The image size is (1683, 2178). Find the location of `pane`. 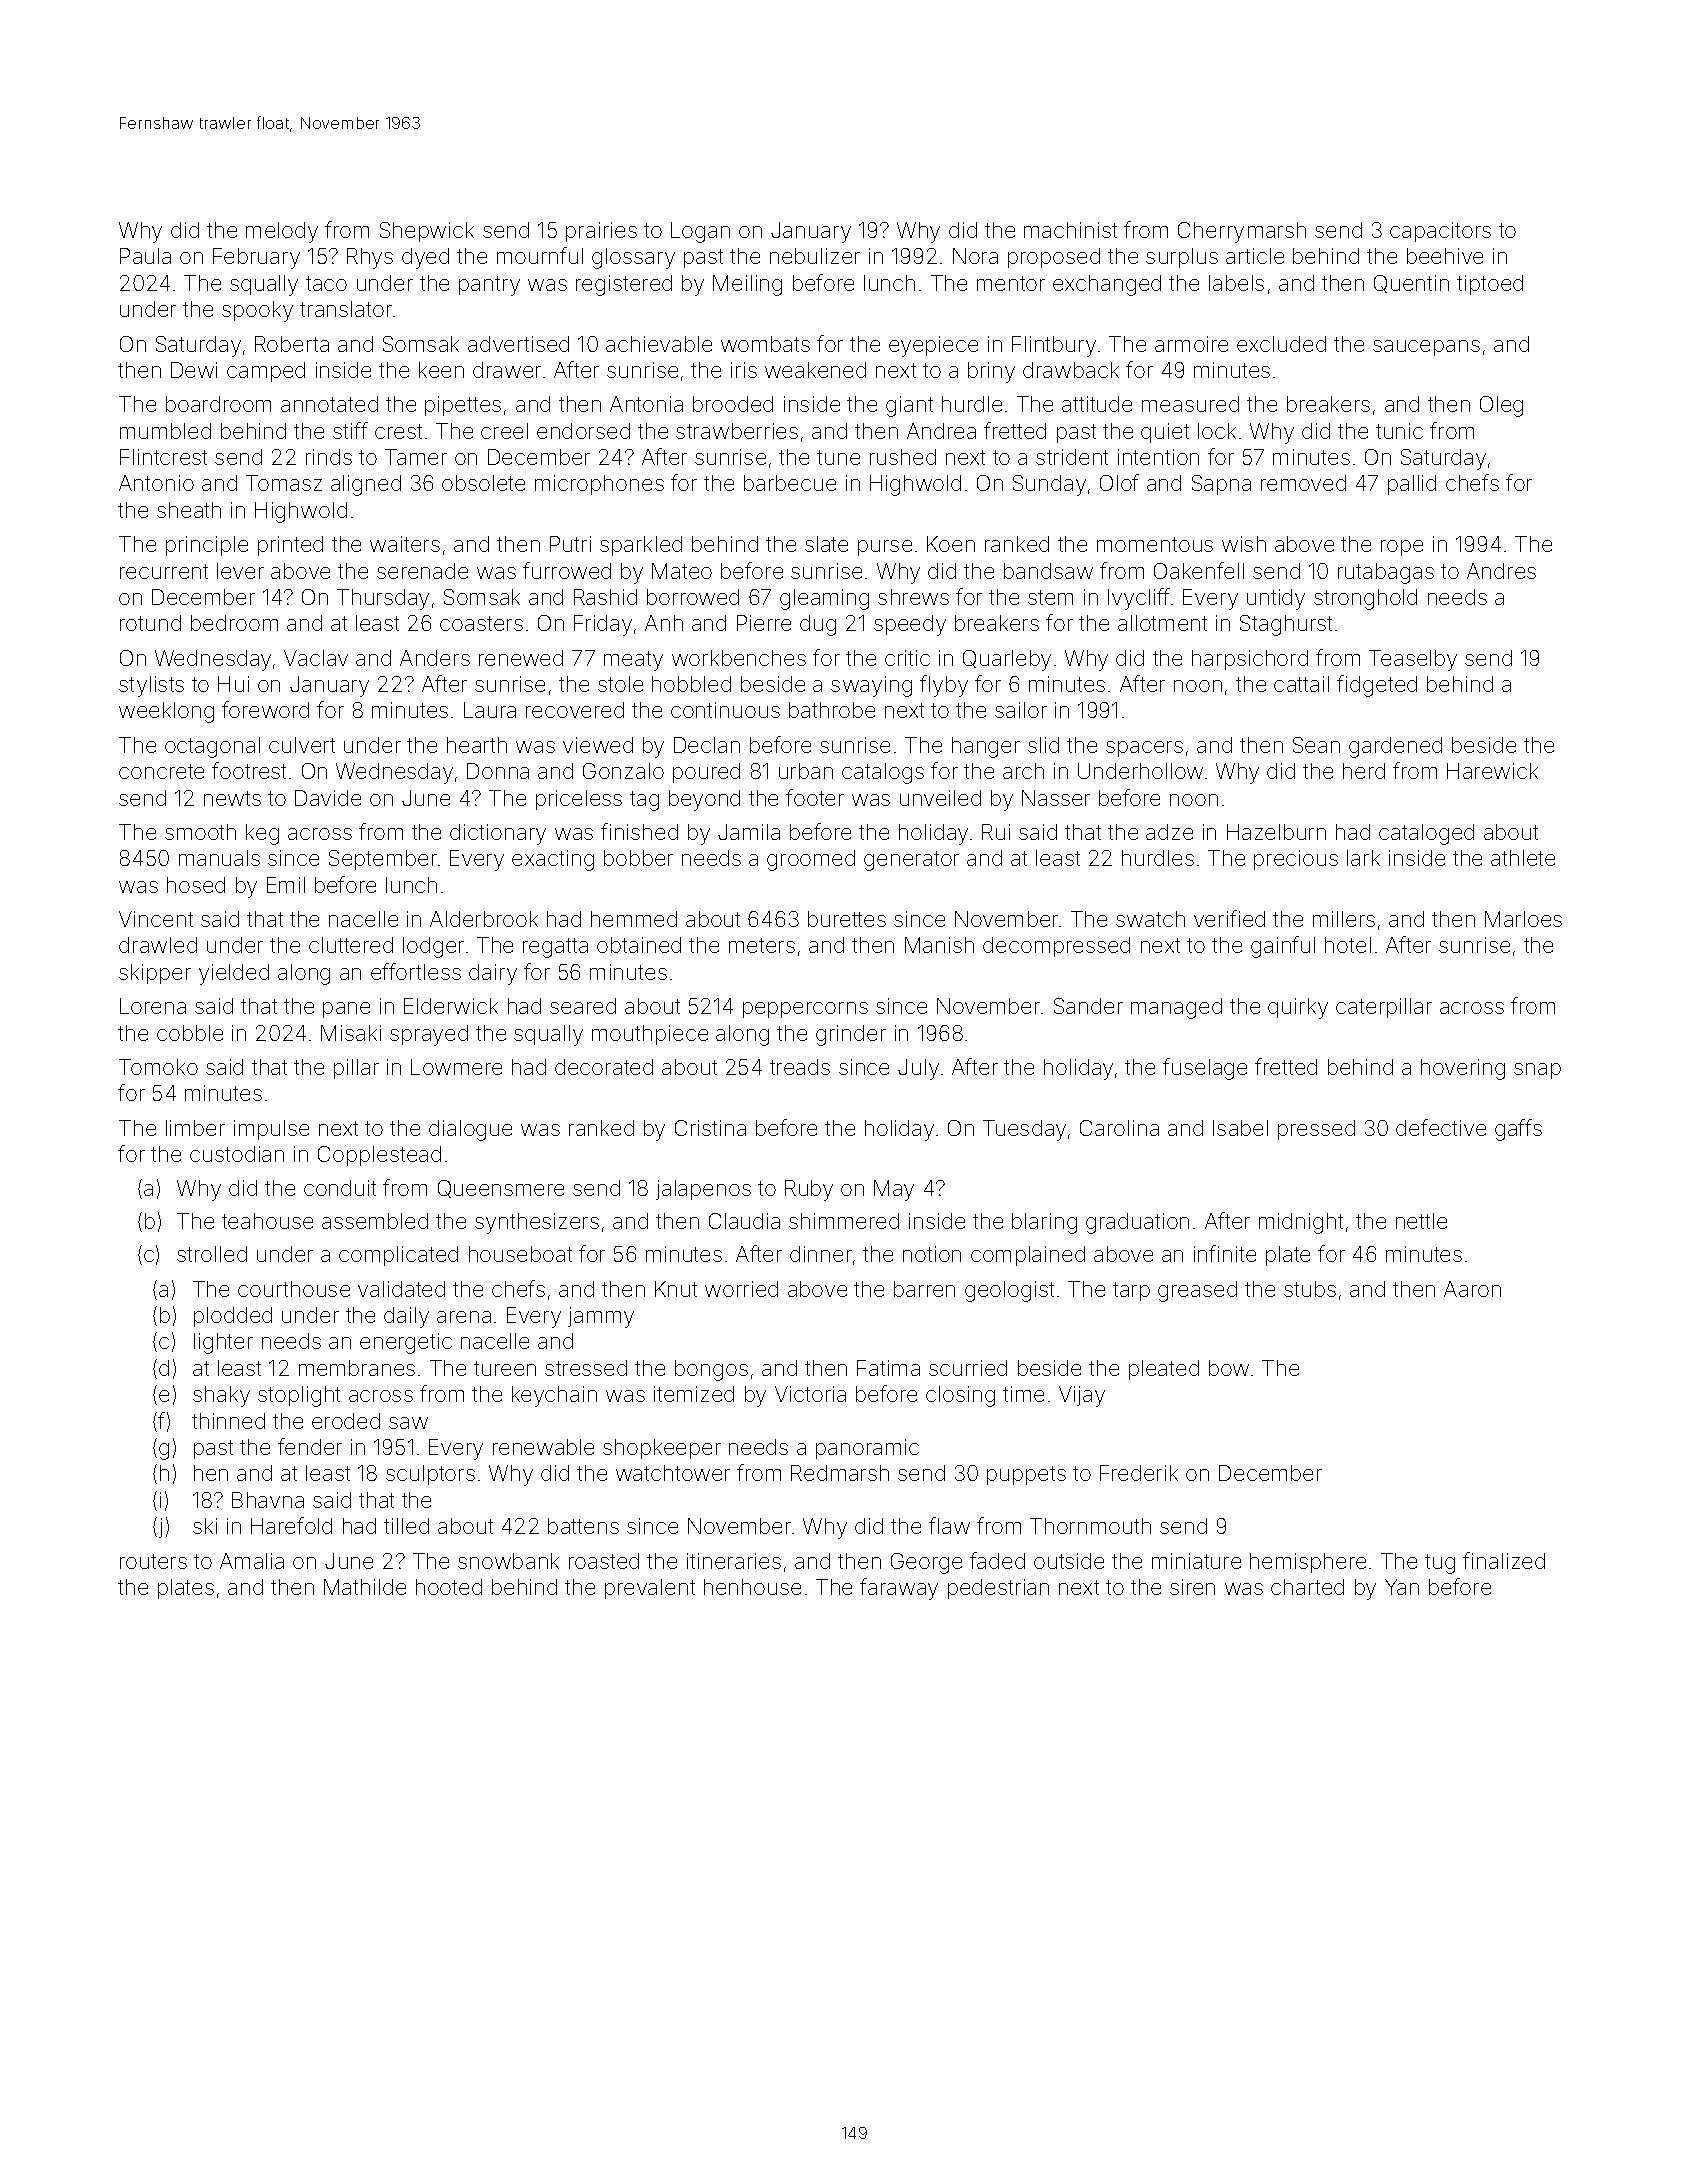

pane is located at coordinates (346, 1010).
